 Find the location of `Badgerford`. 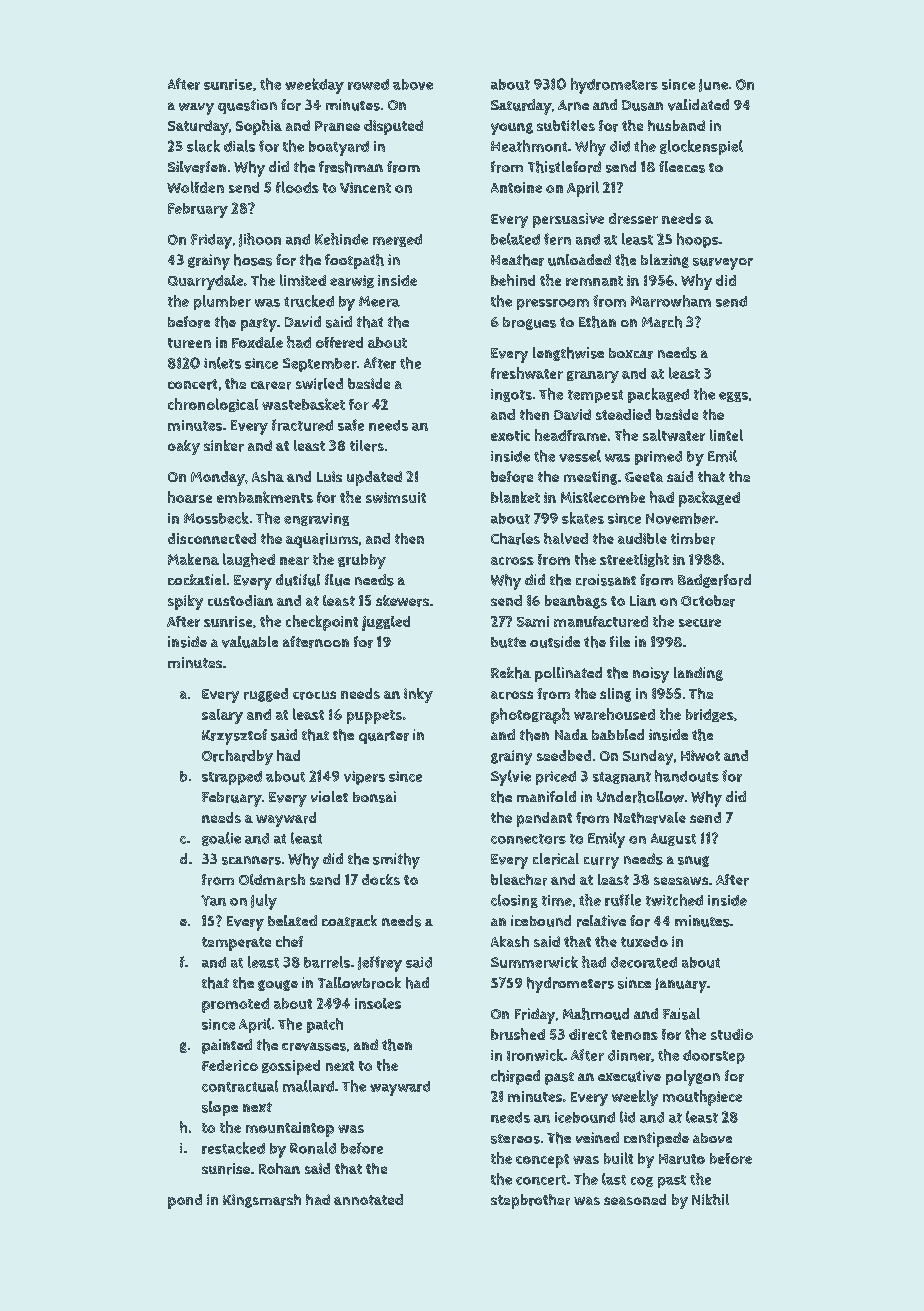

Badgerford is located at coordinates (714, 581).
